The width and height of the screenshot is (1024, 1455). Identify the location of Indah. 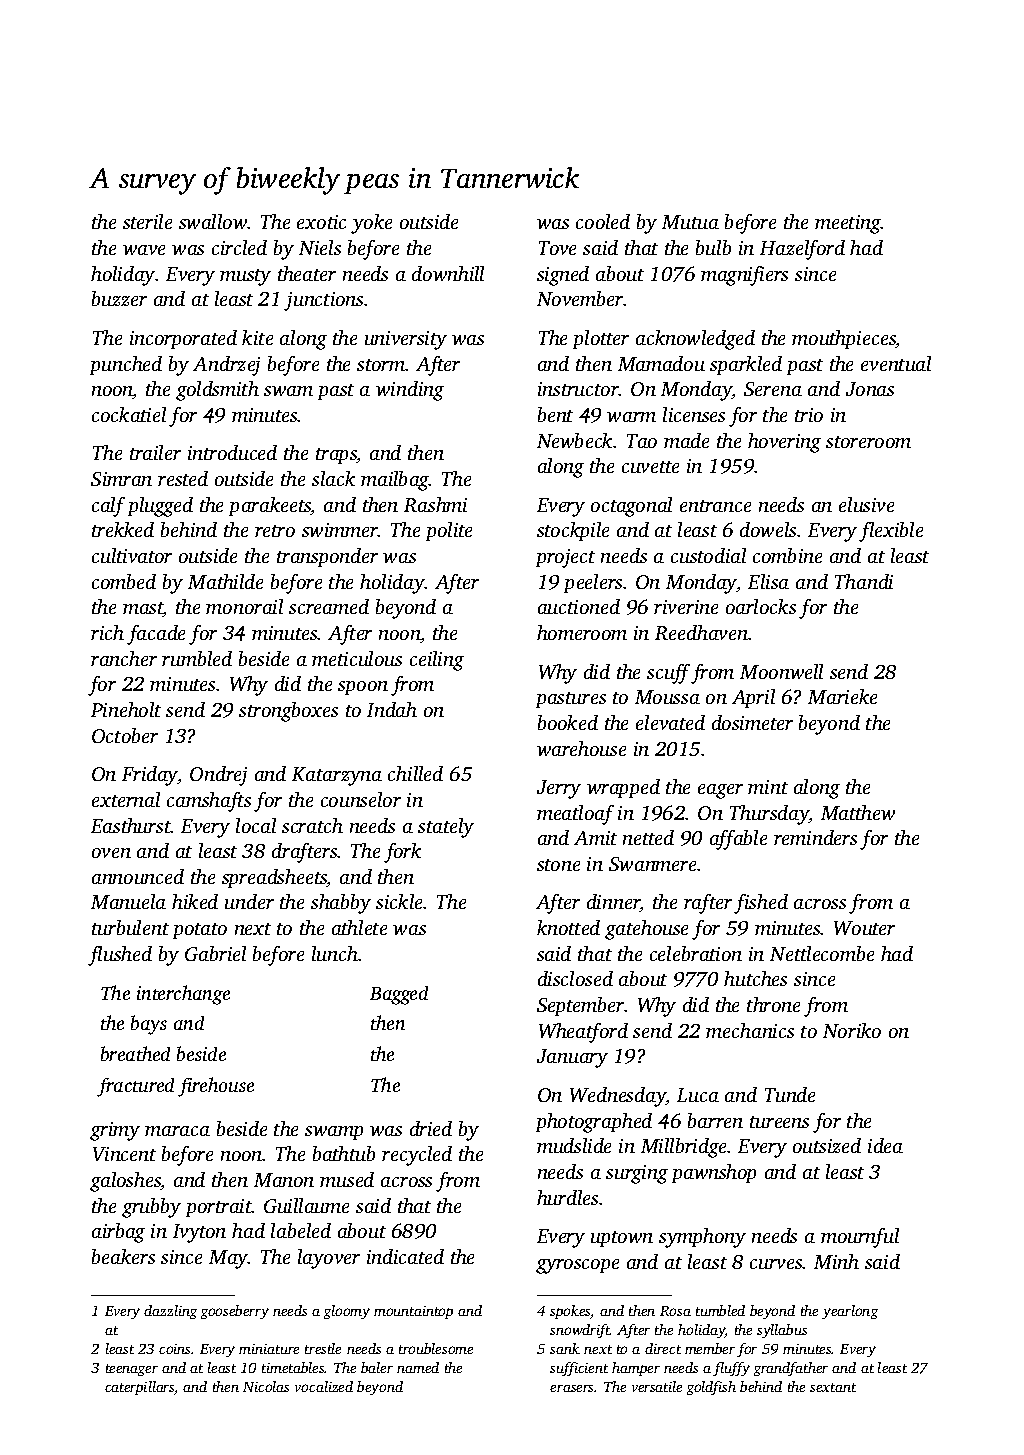
(392, 709).
